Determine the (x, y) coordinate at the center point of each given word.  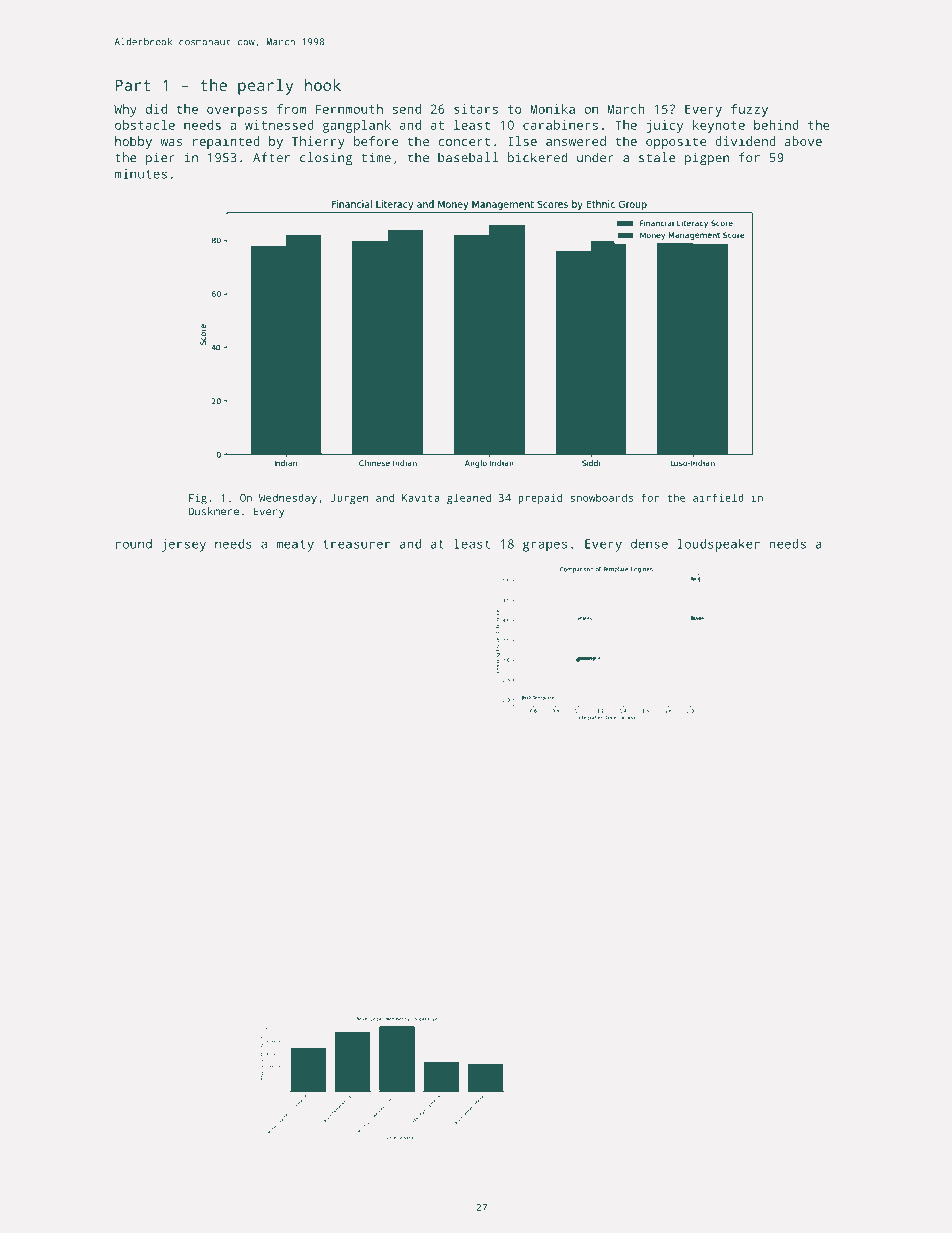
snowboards (601, 497)
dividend (745, 141)
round (134, 544)
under (595, 157)
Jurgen (349, 499)
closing (326, 159)
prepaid (540, 499)
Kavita (420, 498)
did (156, 109)
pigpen (707, 159)
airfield (718, 497)
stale (657, 157)
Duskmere (213, 511)
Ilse (522, 141)
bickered (538, 157)
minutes (141, 174)
